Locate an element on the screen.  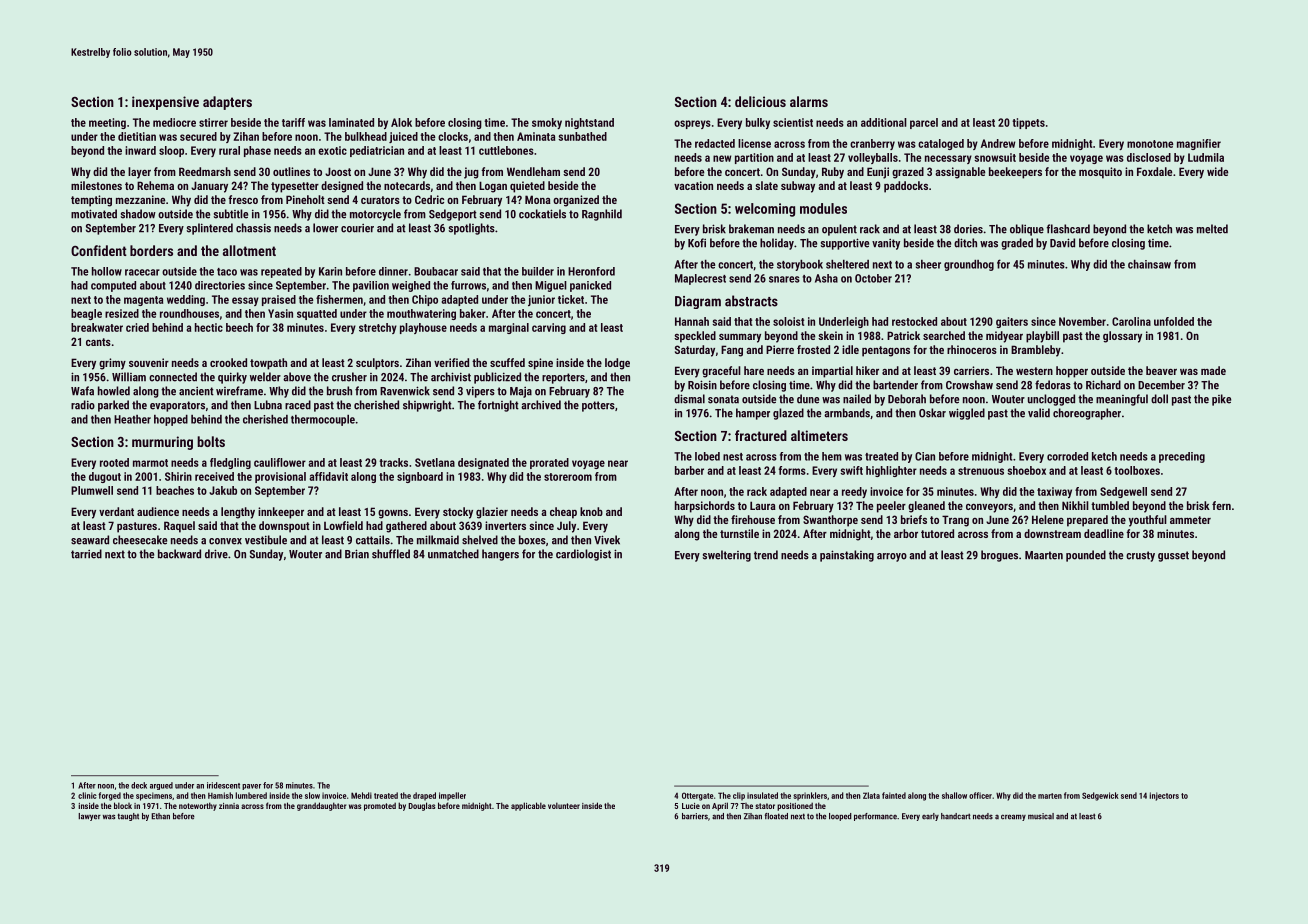
crusty is located at coordinates (1140, 556).
